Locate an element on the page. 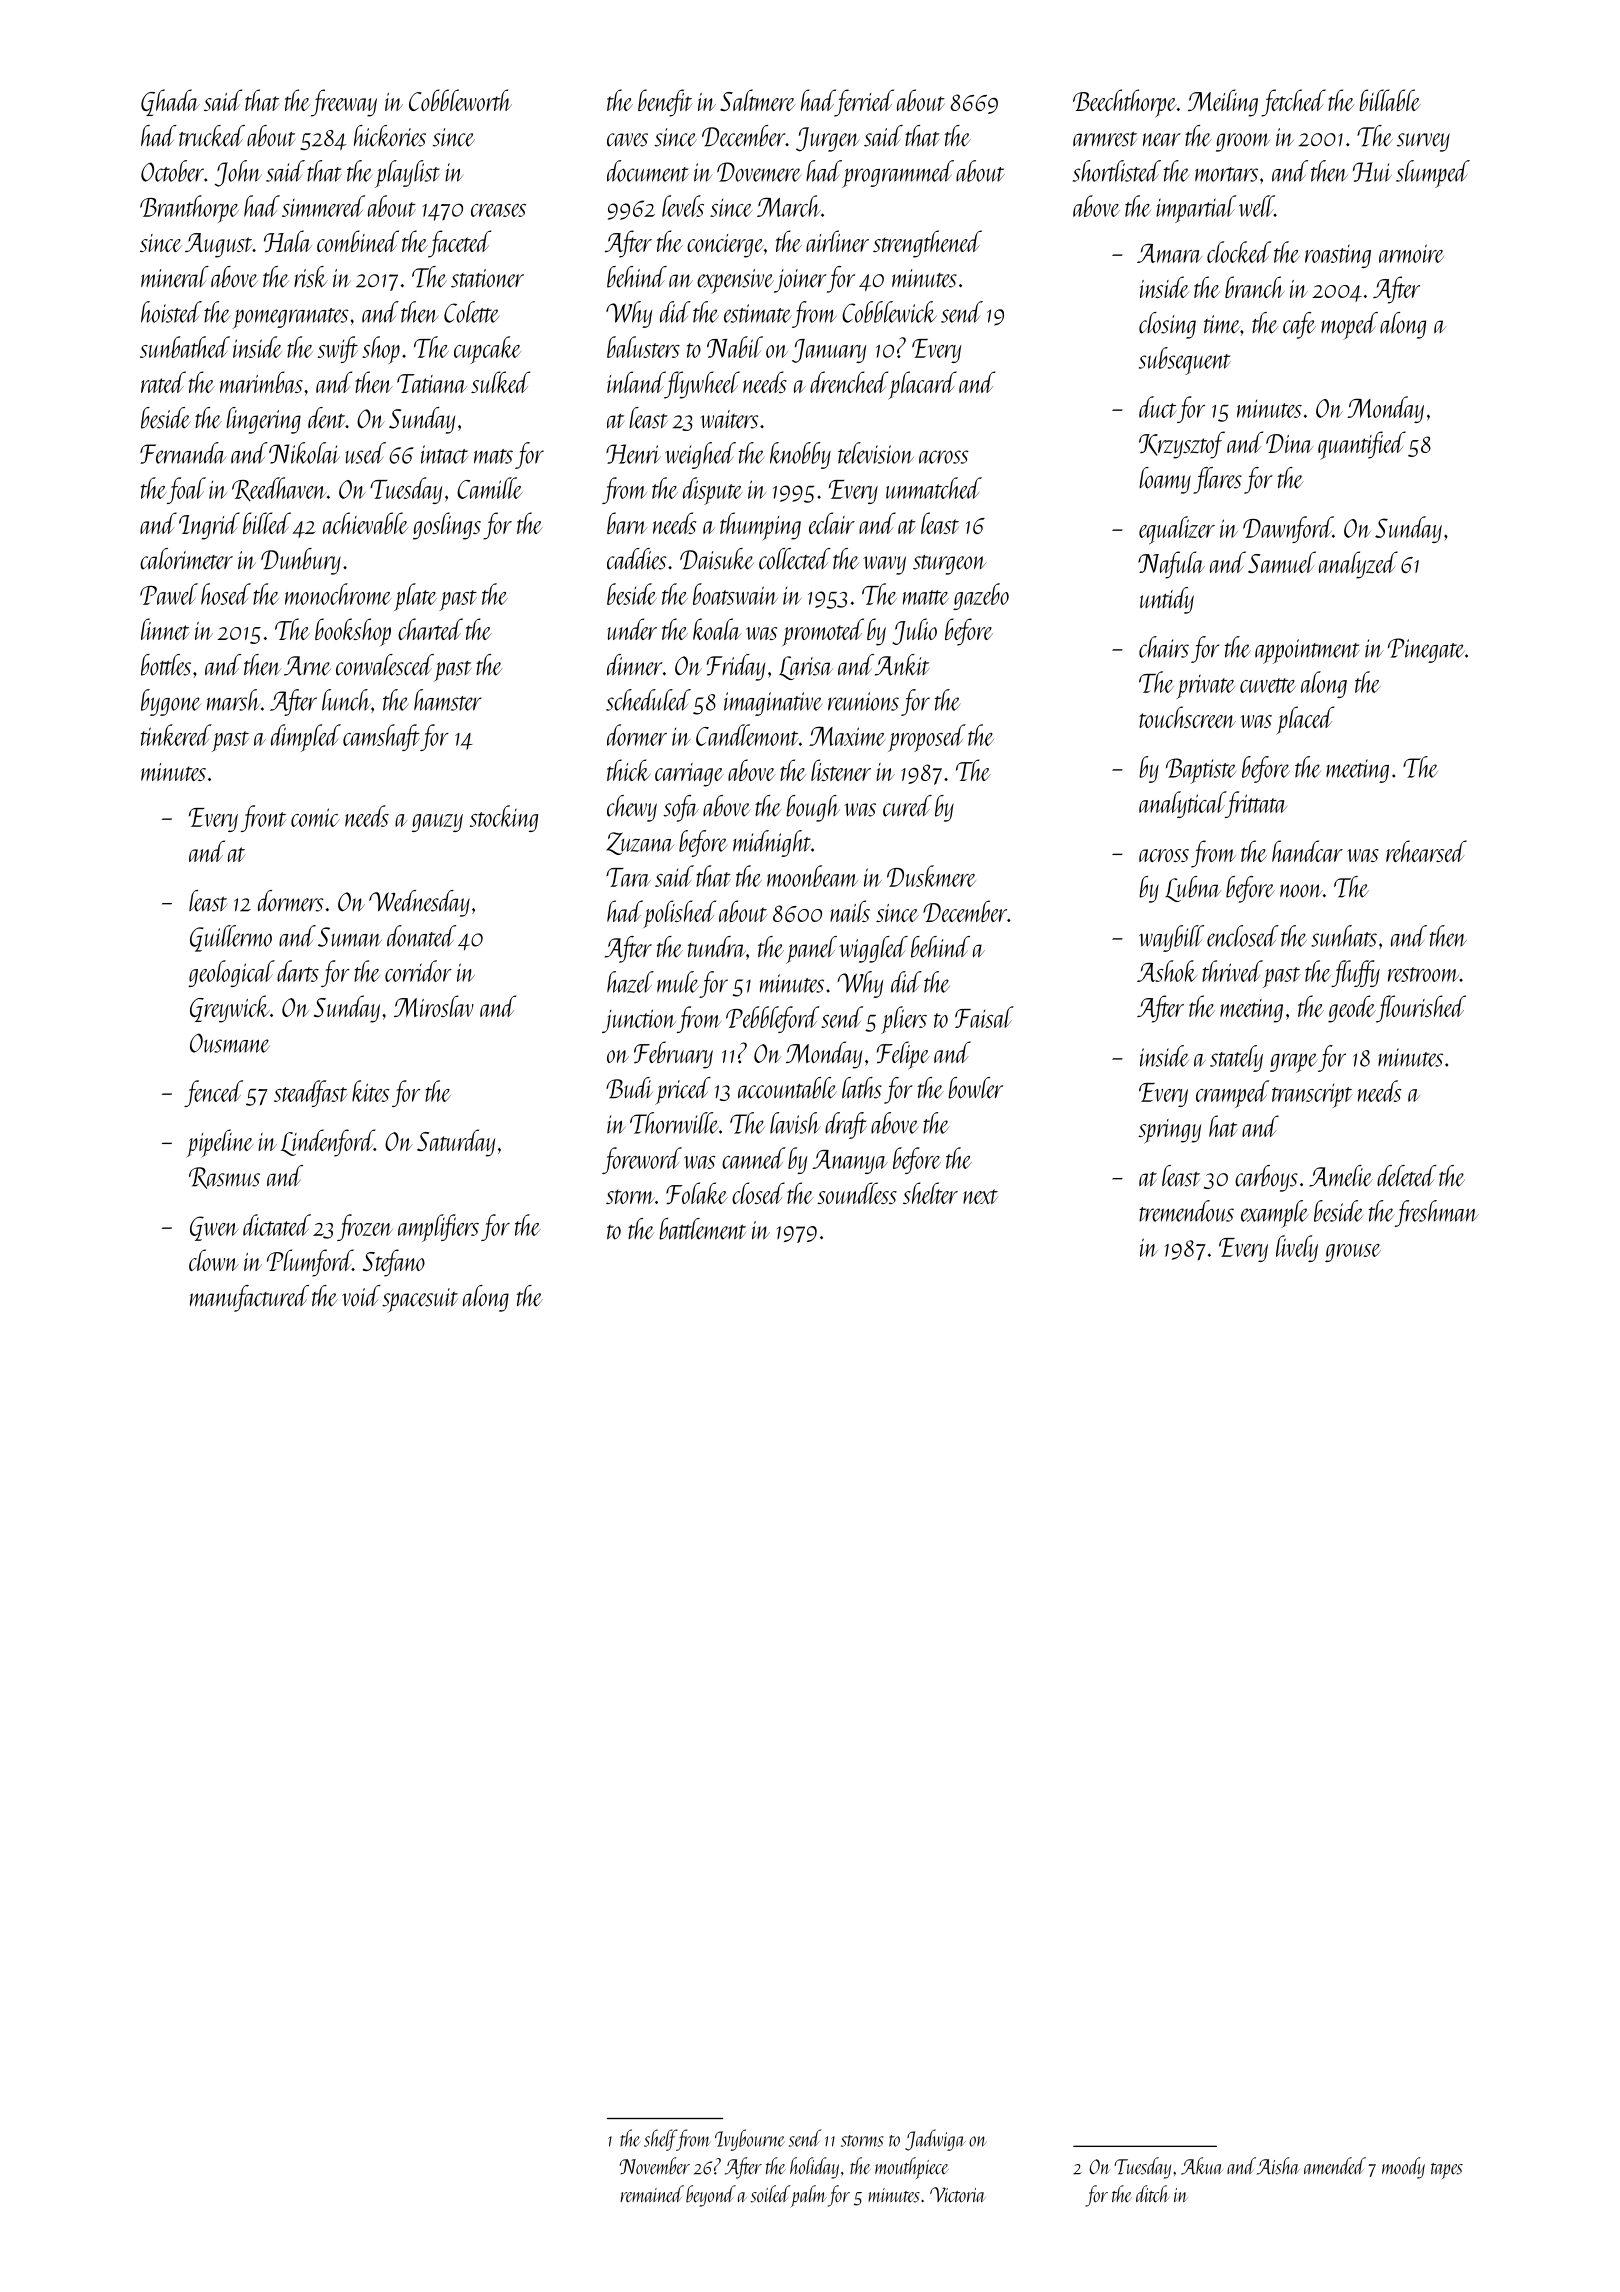  Jadwiga is located at coordinates (935, 2140).
